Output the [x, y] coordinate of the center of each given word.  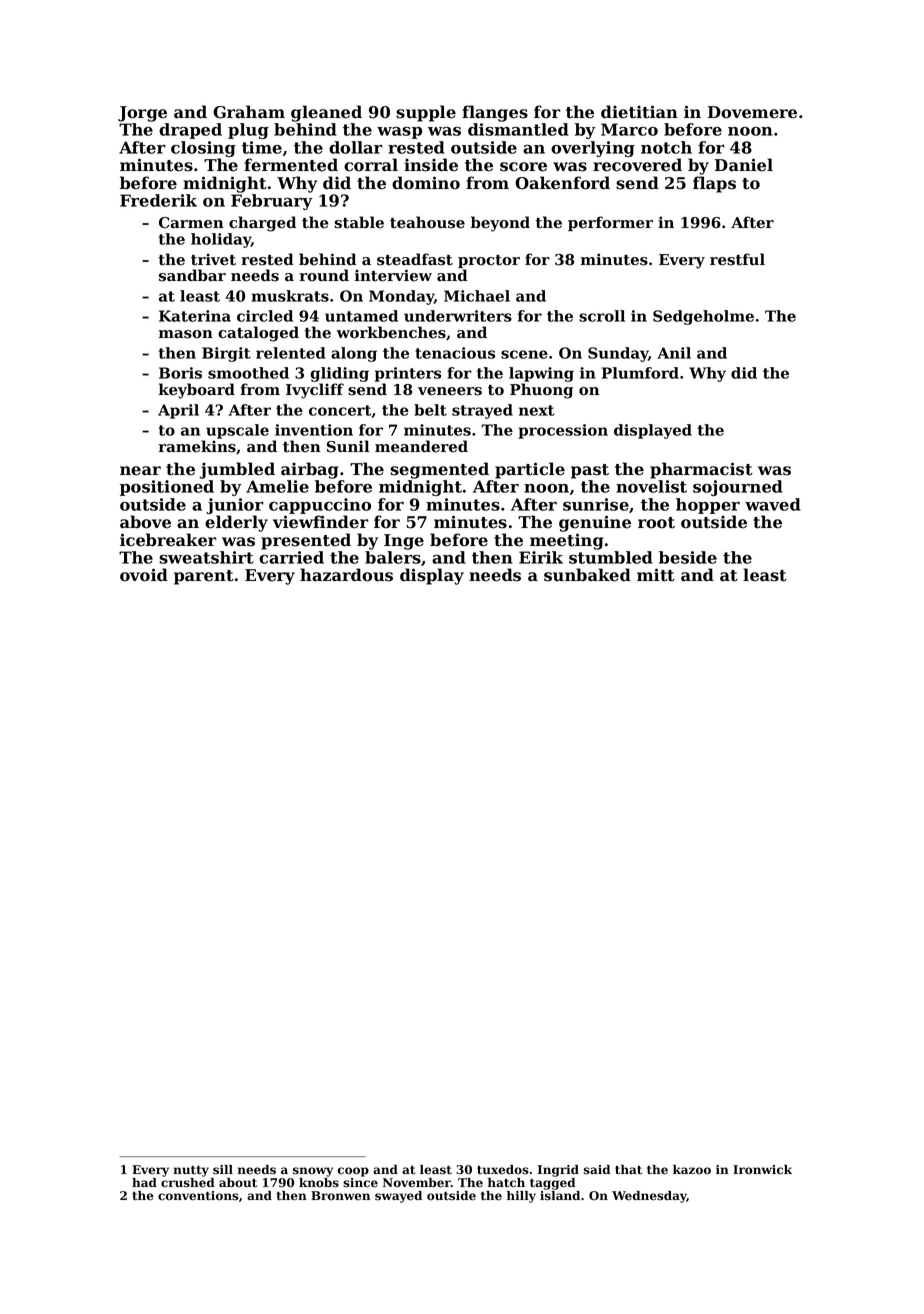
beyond [500, 224]
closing [203, 149]
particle [530, 470]
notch [666, 147]
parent [204, 577]
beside [688, 557]
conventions [198, 1196]
